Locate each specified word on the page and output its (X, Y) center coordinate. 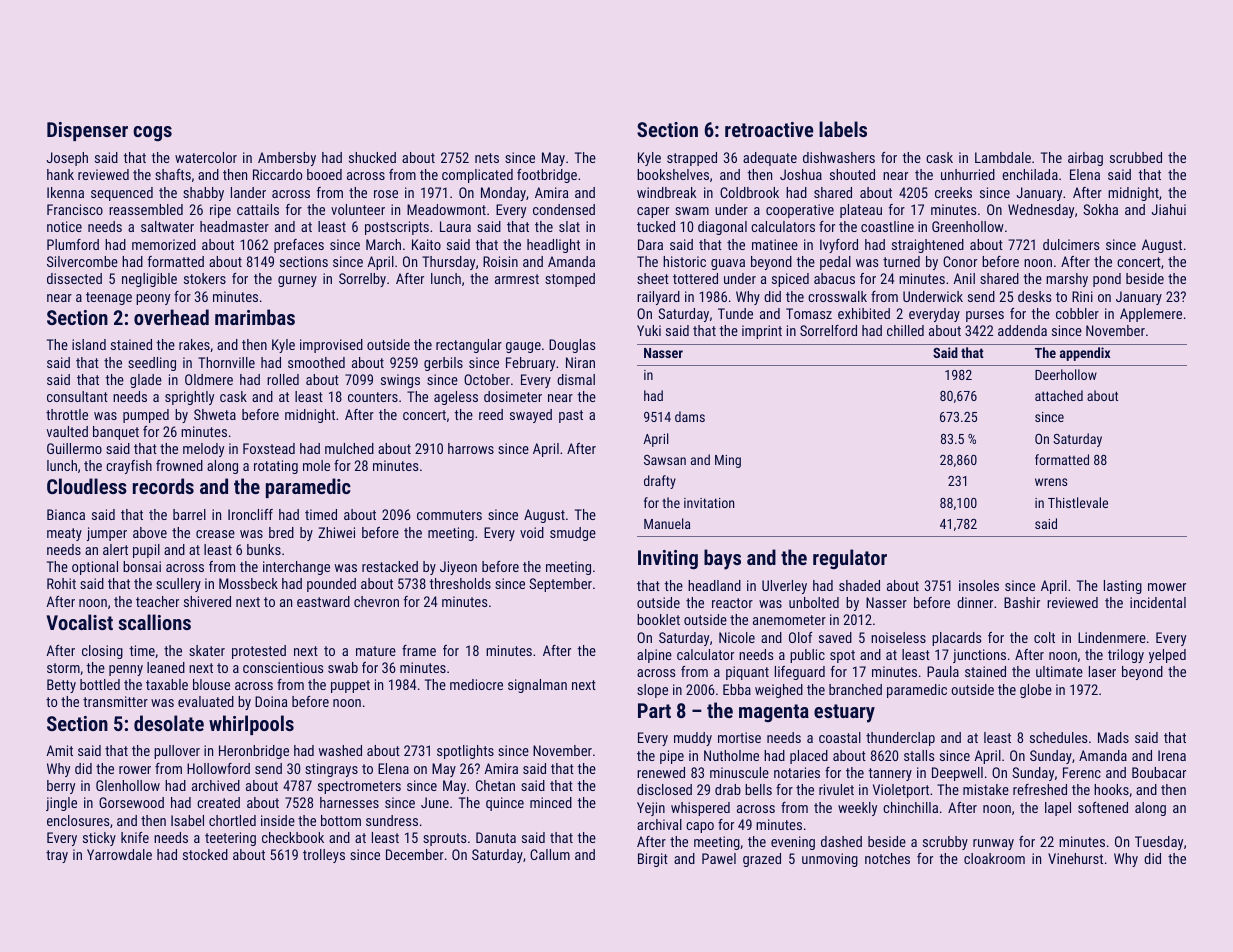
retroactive (769, 129)
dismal (576, 379)
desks (1034, 296)
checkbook (293, 837)
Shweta (215, 414)
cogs (152, 134)
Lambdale (1003, 157)
